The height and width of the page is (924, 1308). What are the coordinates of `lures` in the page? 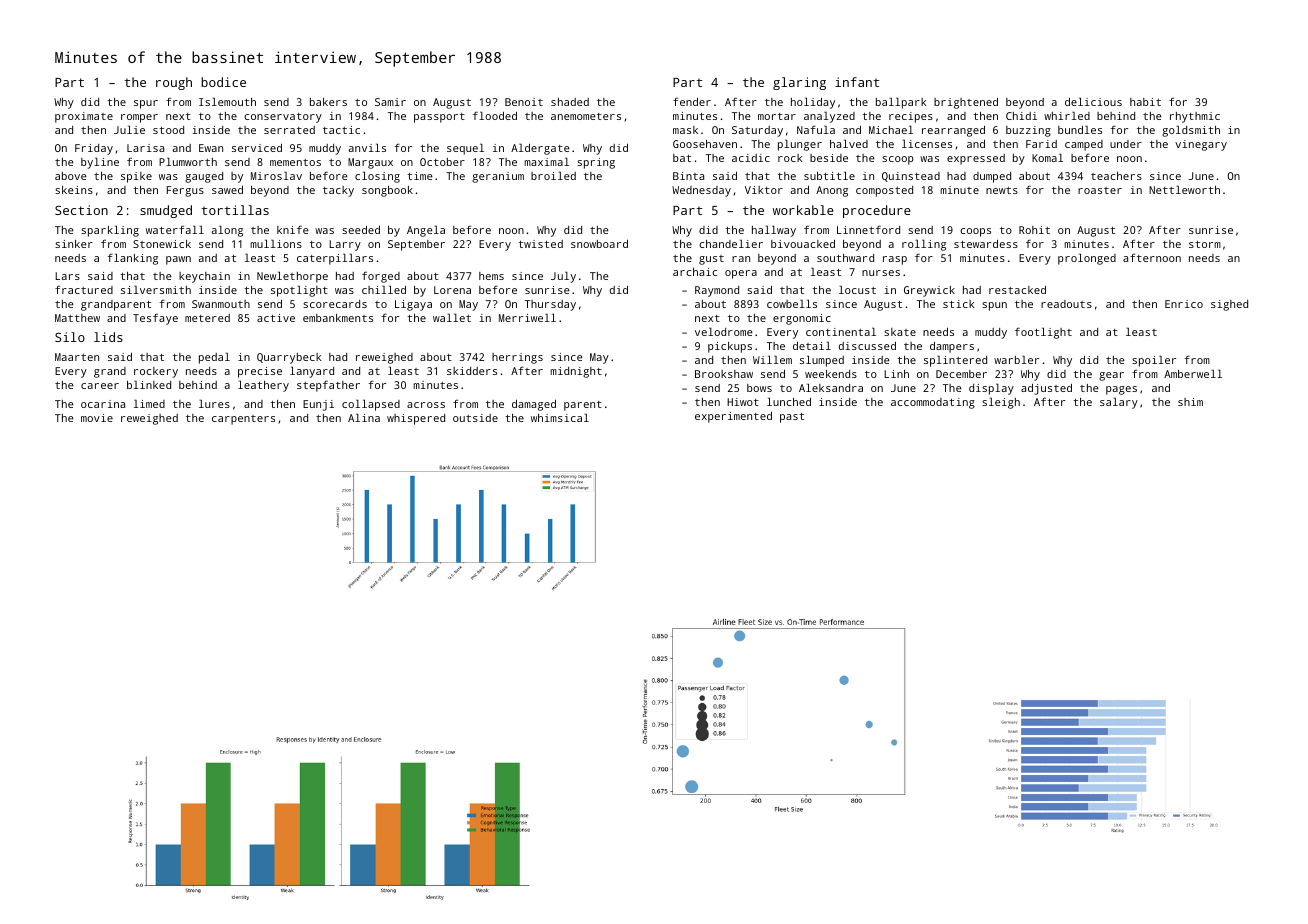 It's located at (214, 403).
